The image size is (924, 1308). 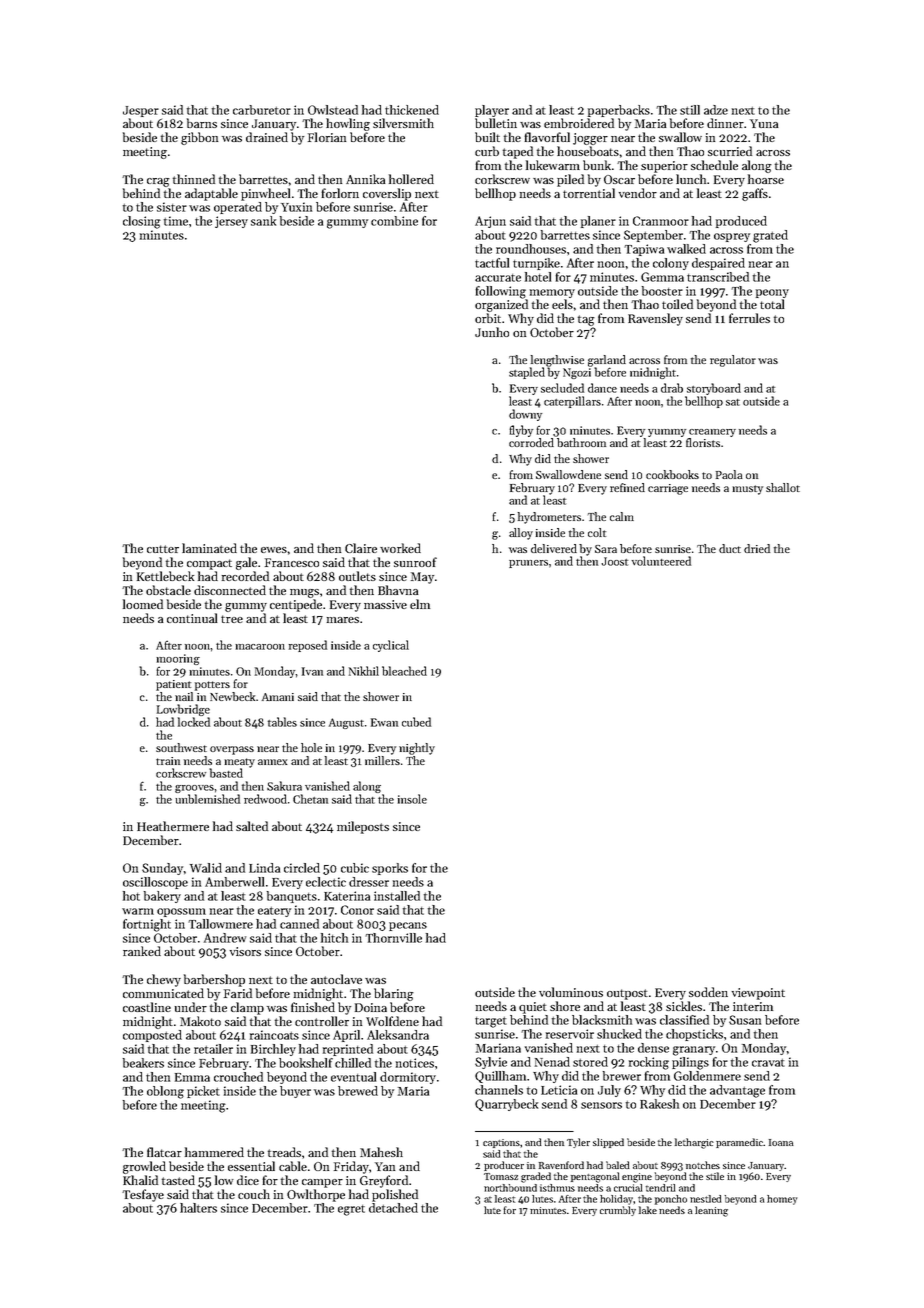 I want to click on Owlthorpe, so click(x=316, y=1195).
